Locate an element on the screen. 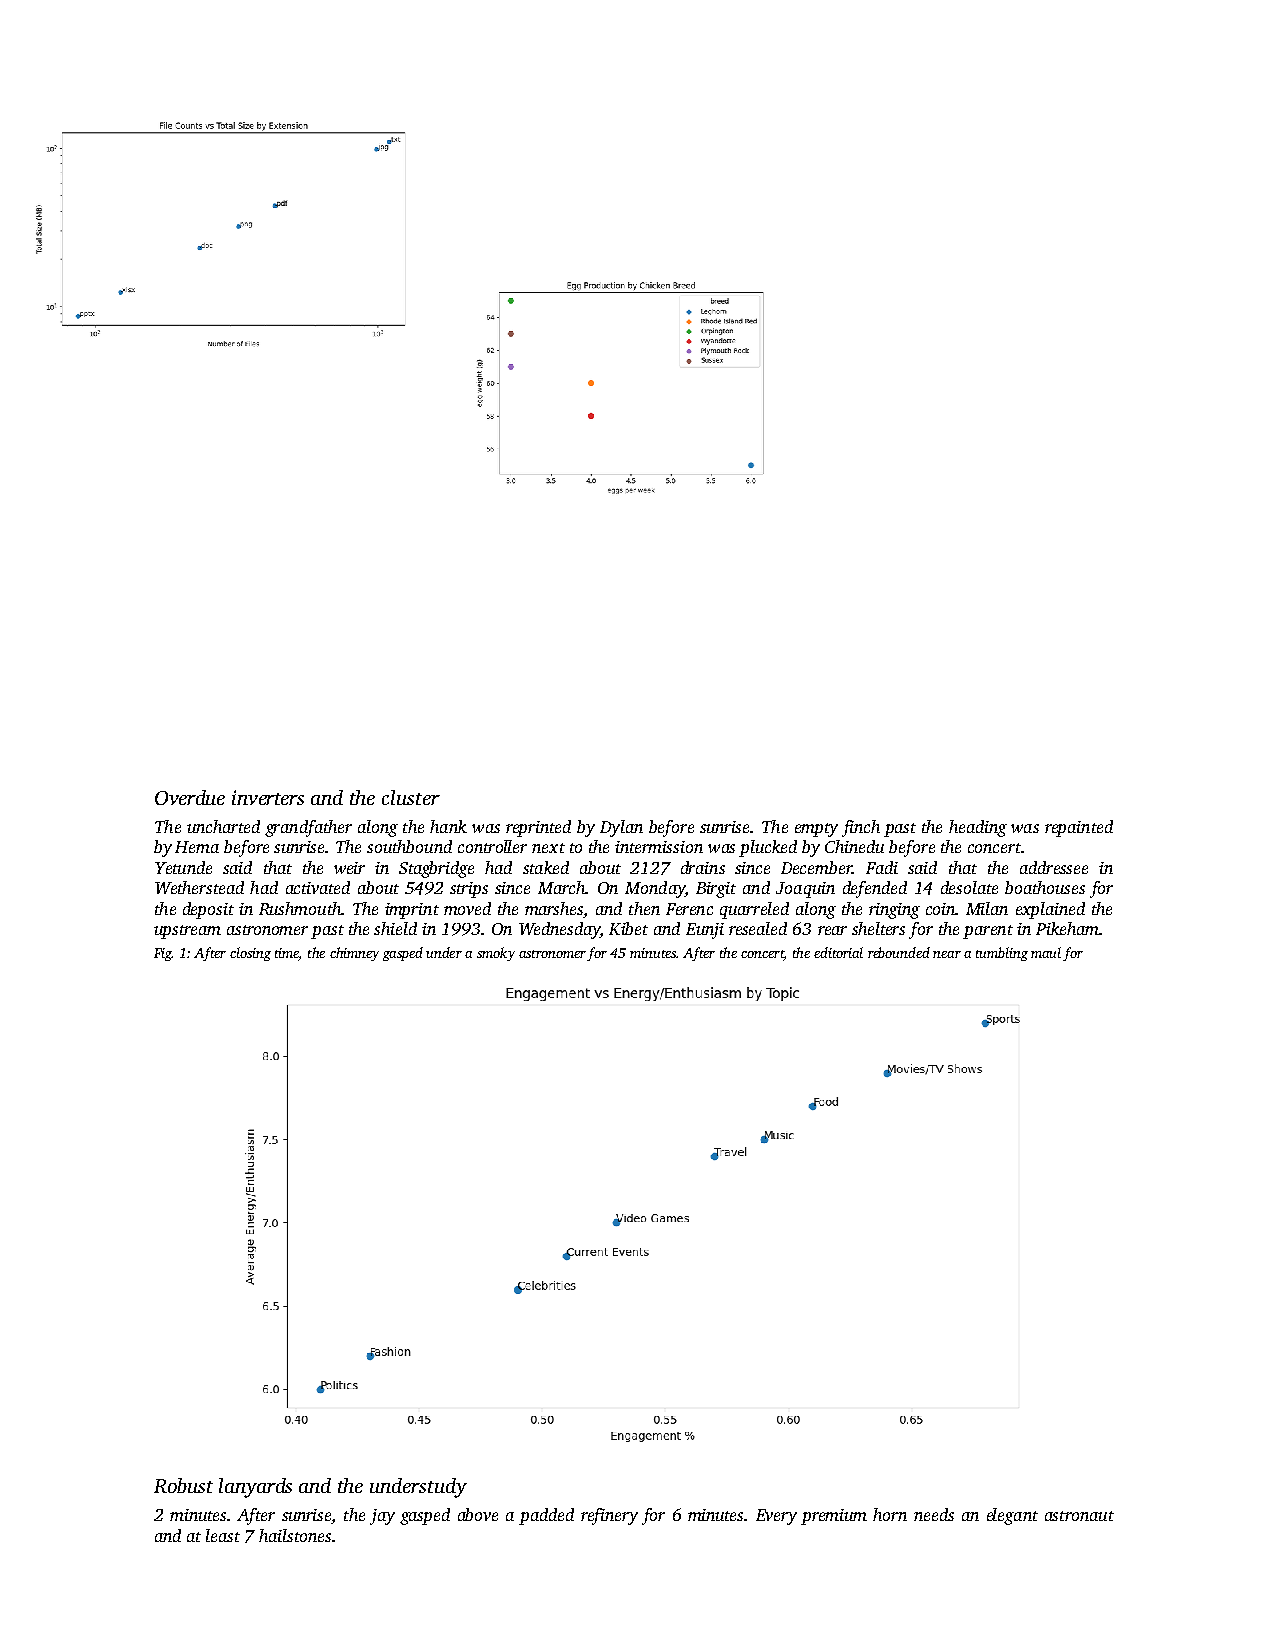 The height and width of the screenshot is (1640, 1267). Every is located at coordinates (776, 1517).
